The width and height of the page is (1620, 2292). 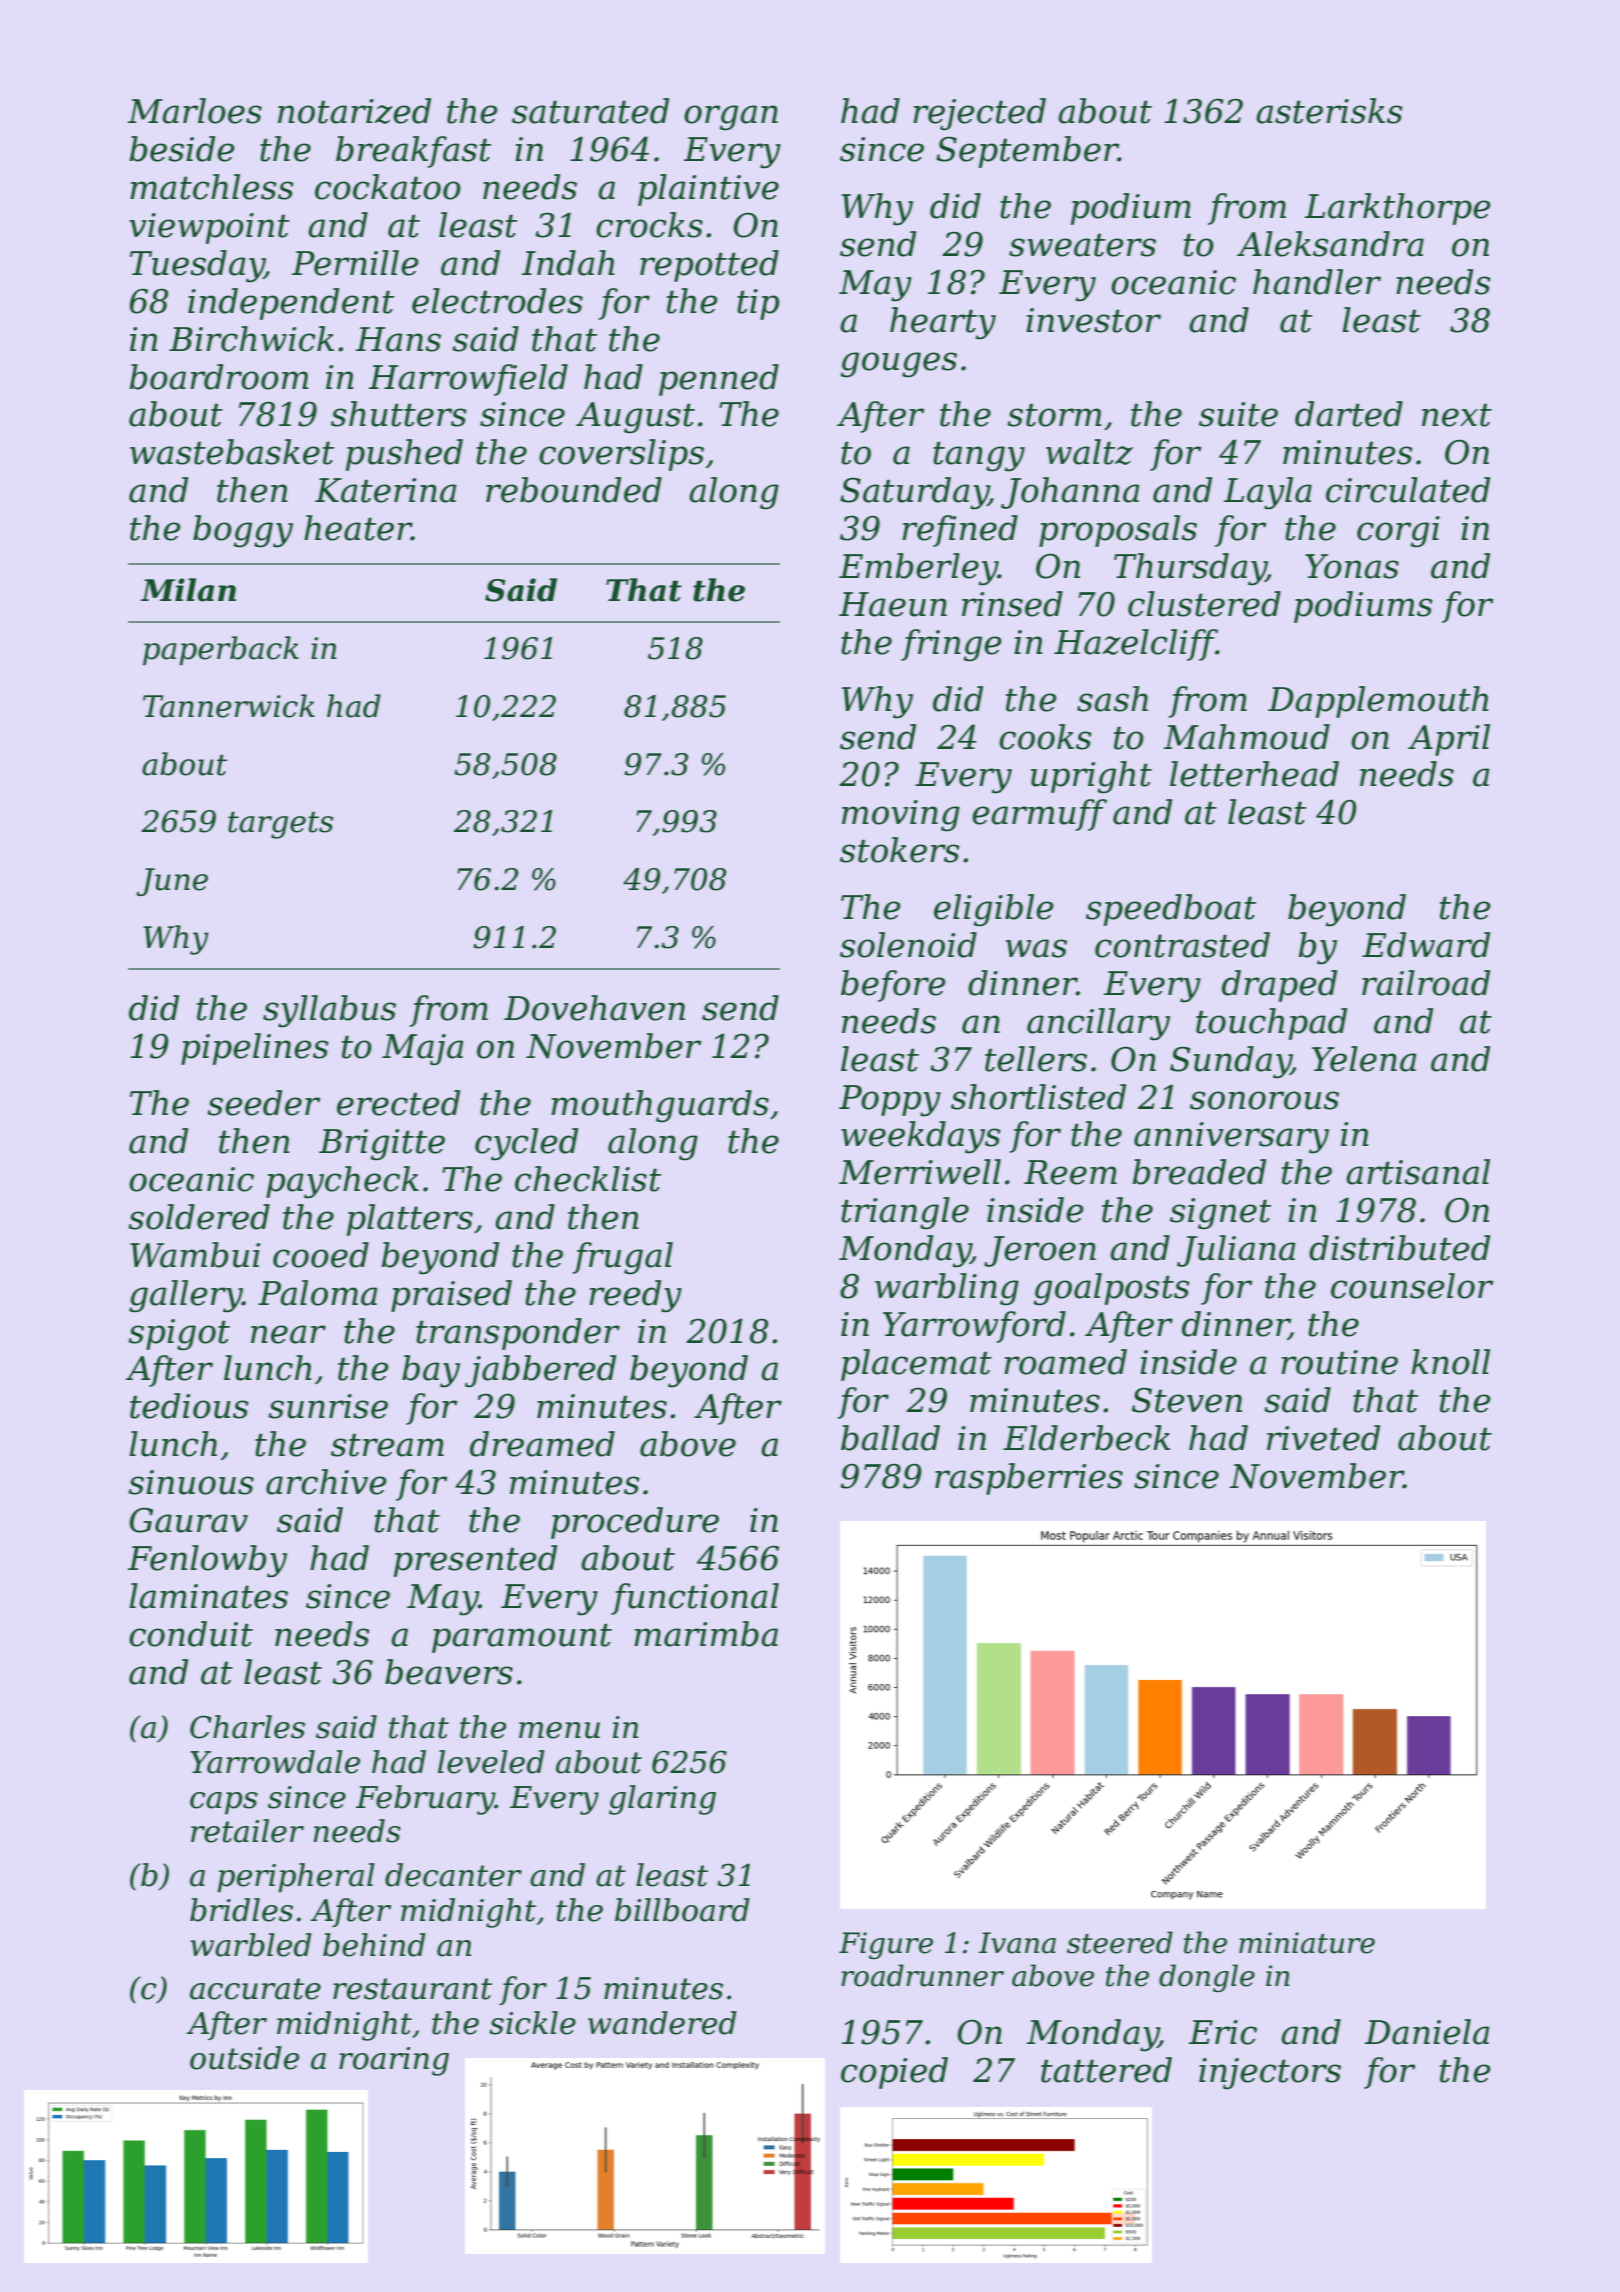 I want to click on archive, so click(x=326, y=1482).
